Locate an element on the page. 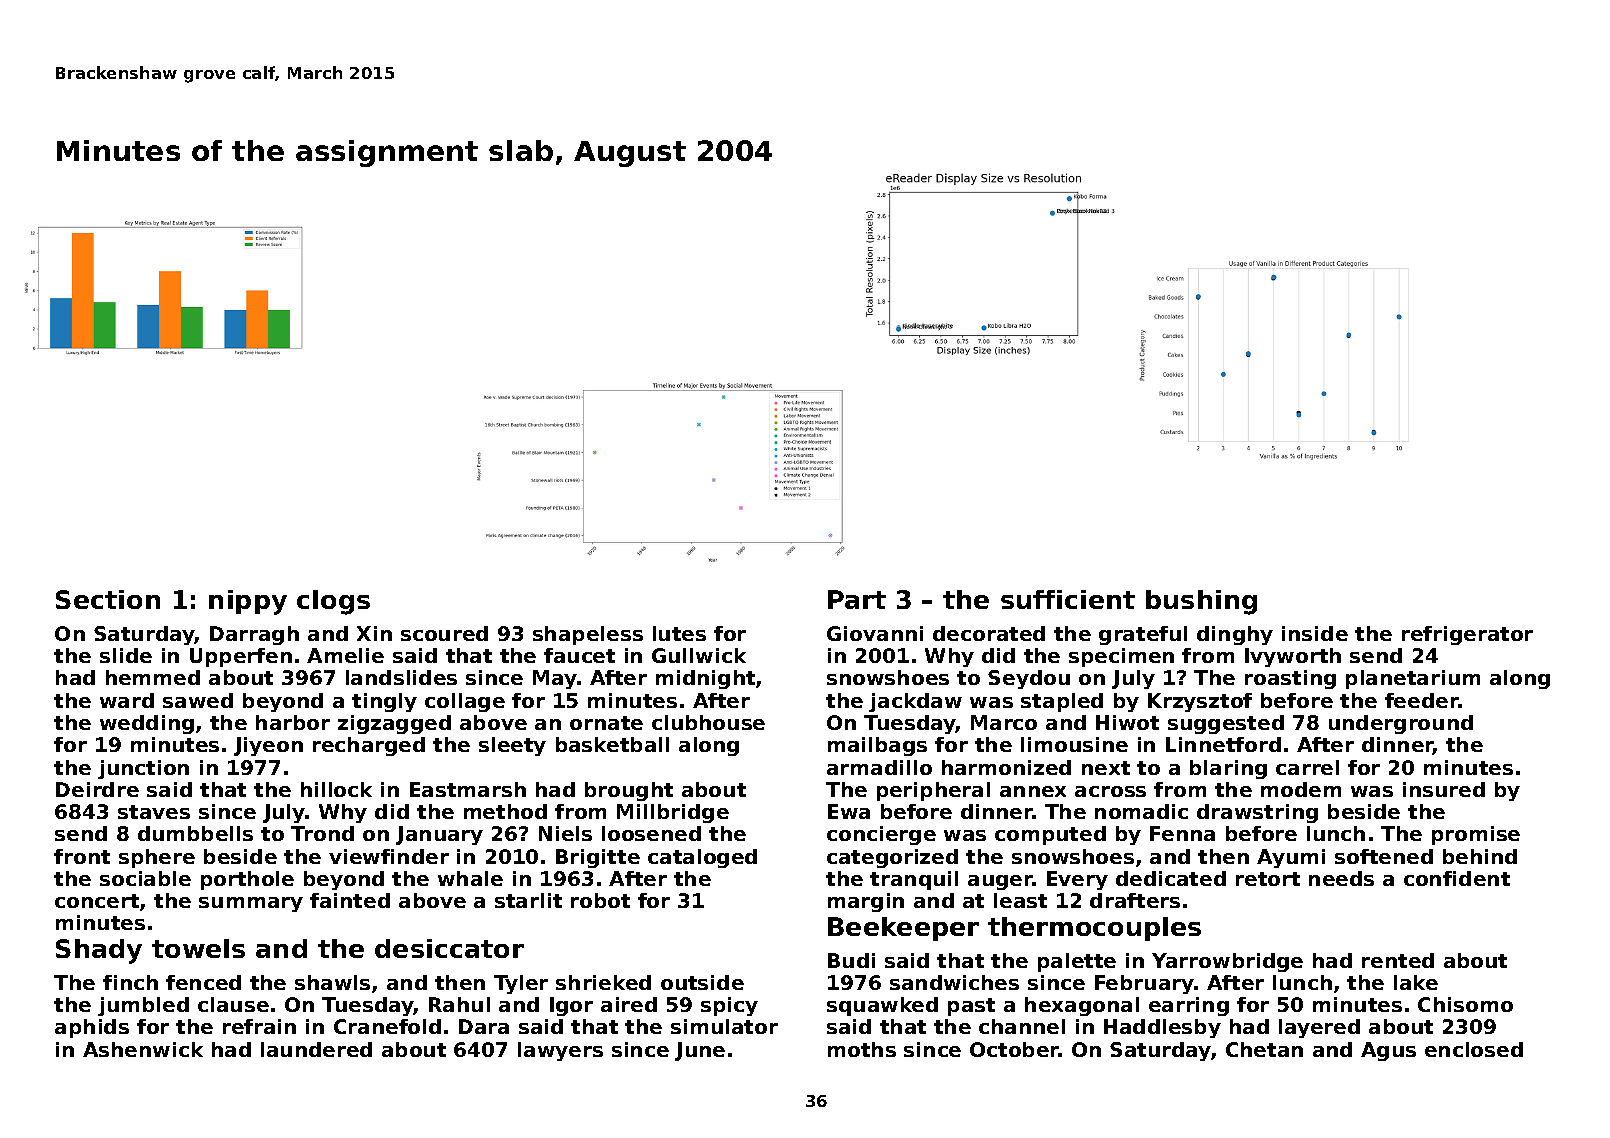 The height and width of the document is (1138, 1610). enclosed is located at coordinates (1474, 1049).
